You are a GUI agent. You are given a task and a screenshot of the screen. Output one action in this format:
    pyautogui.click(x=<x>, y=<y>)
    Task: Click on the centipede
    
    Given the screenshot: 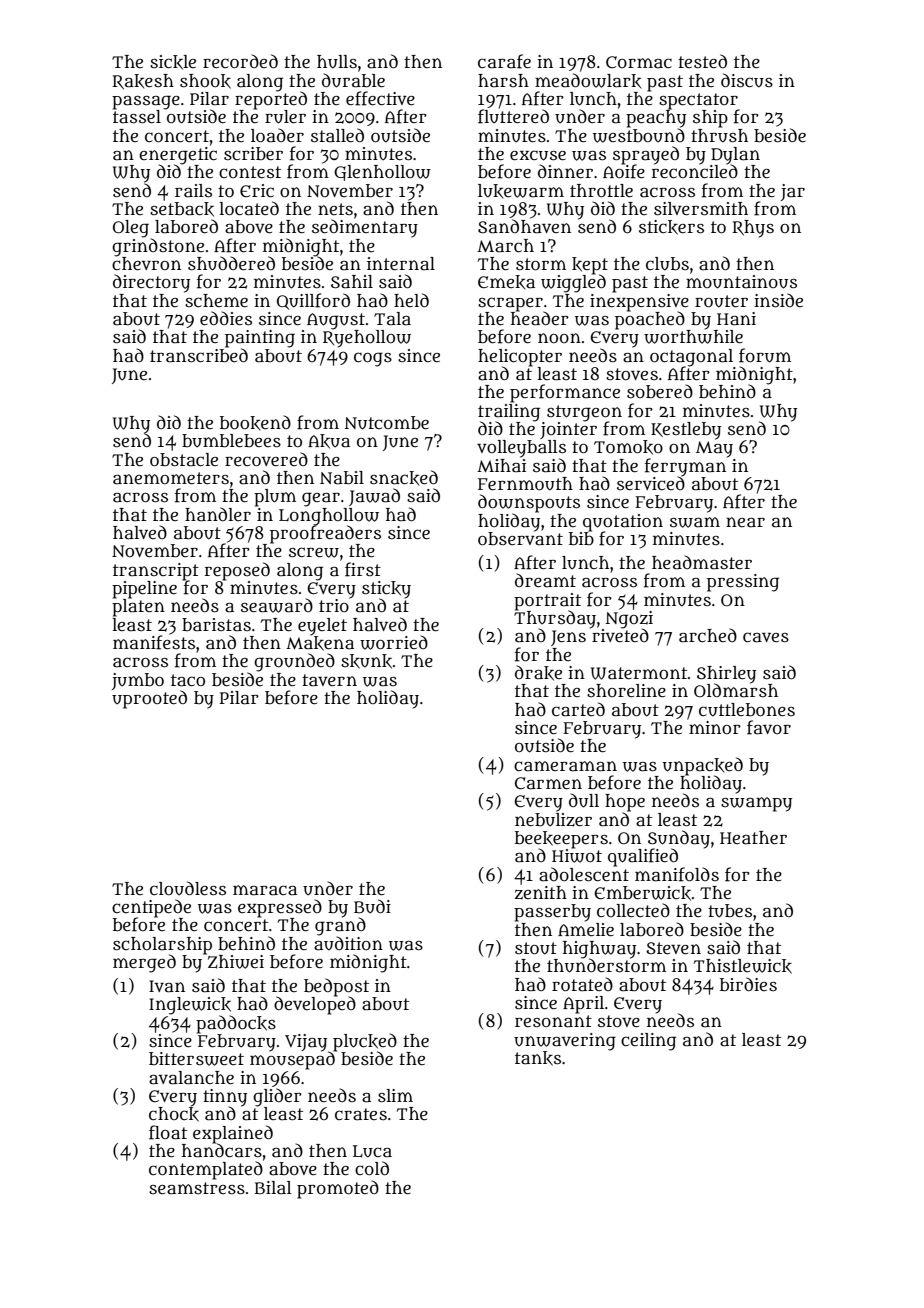 What is the action you would take?
    pyautogui.click(x=151, y=908)
